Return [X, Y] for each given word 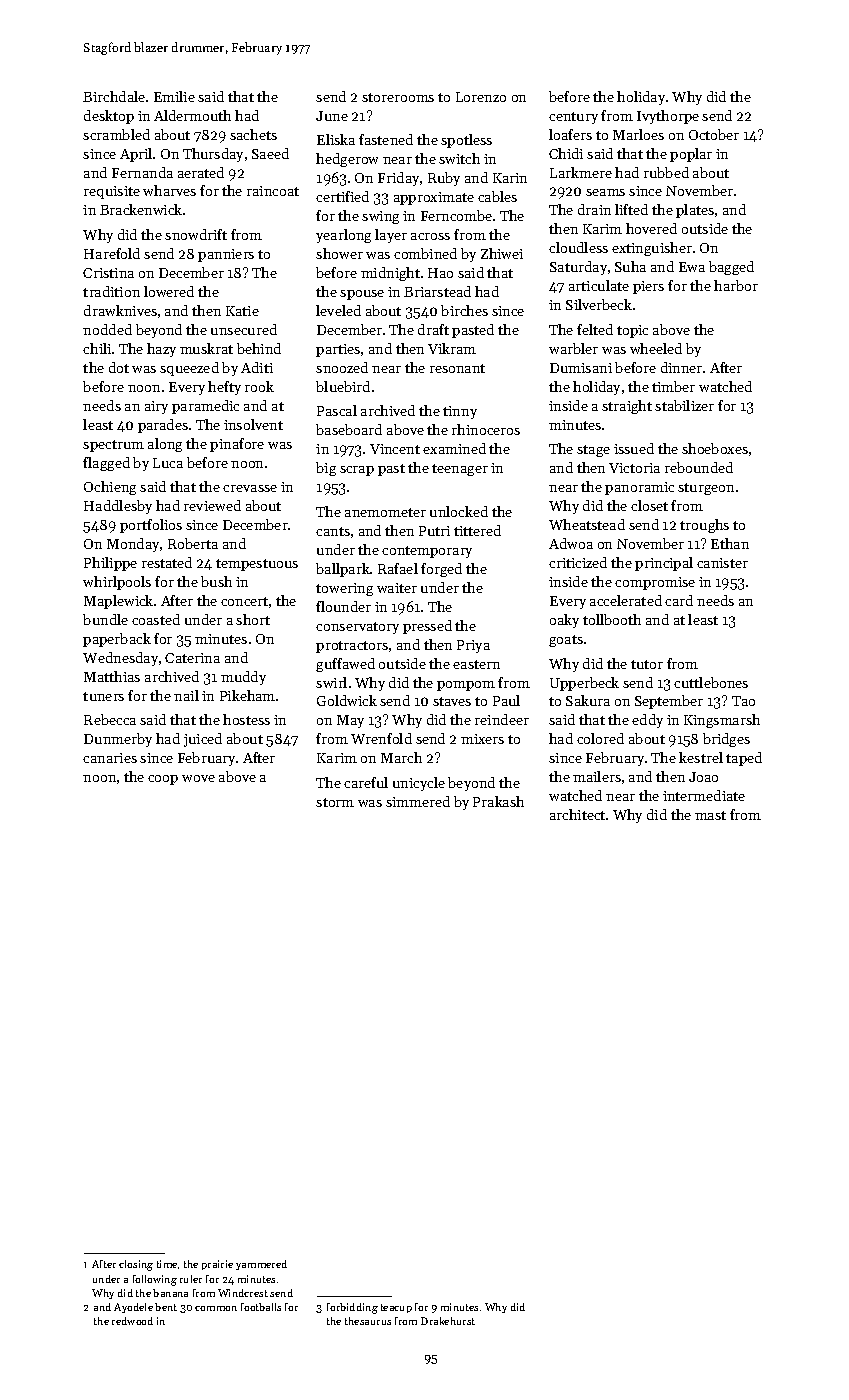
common [216, 1308]
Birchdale [114, 96]
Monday [133, 545]
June [332, 116]
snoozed [342, 367]
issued [634, 448]
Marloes [638, 134]
